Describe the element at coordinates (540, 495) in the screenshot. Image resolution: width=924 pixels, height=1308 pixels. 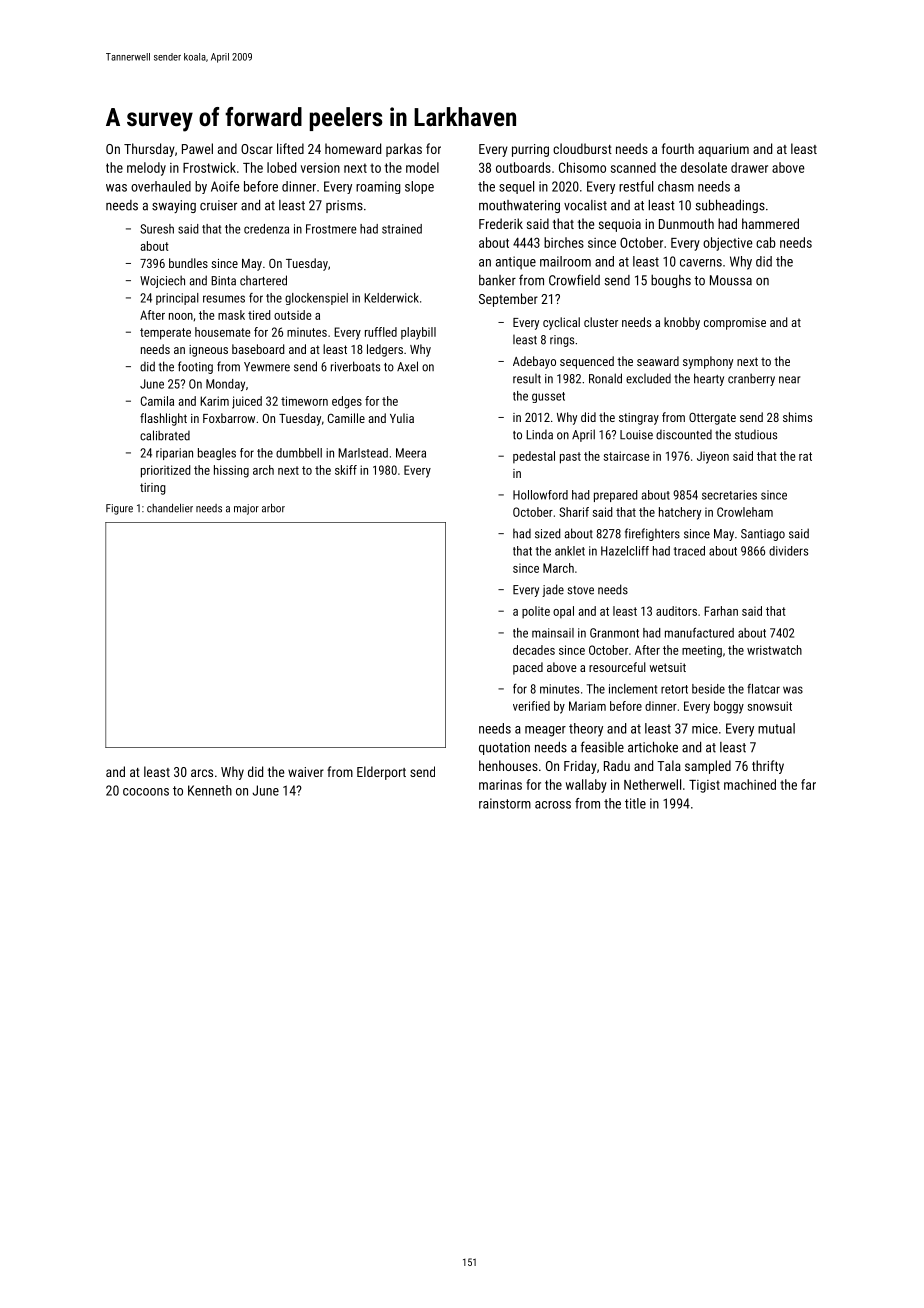
I see `Hollowford` at that location.
